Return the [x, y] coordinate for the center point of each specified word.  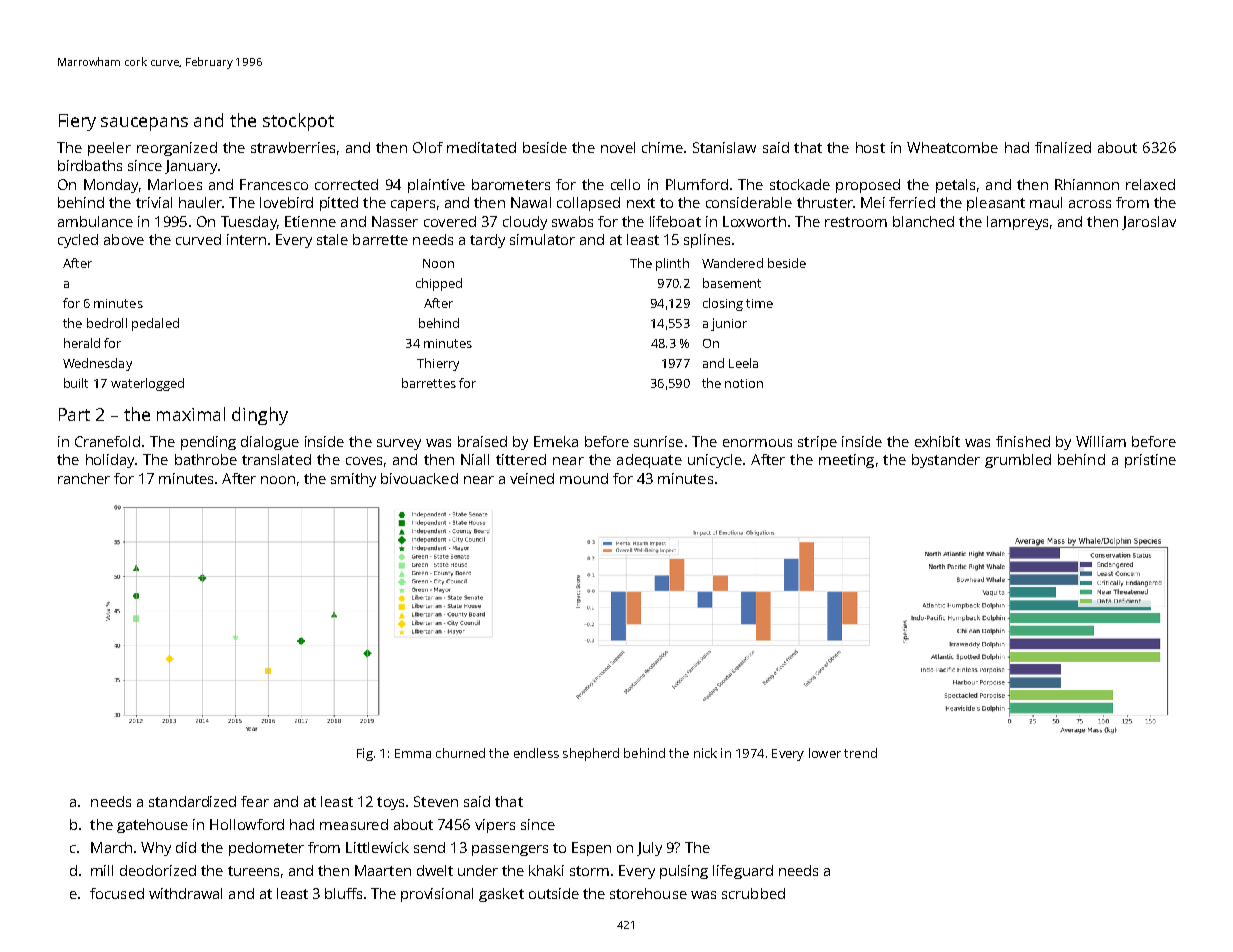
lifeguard [743, 872]
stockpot [298, 122]
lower [825, 753]
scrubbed [753, 893]
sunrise [658, 441]
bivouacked [419, 478]
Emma [413, 753]
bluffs [343, 893]
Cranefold [107, 441]
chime [662, 147]
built [76, 383]
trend [860, 753]
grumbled [1018, 461]
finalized [1063, 147]
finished [1023, 441]
